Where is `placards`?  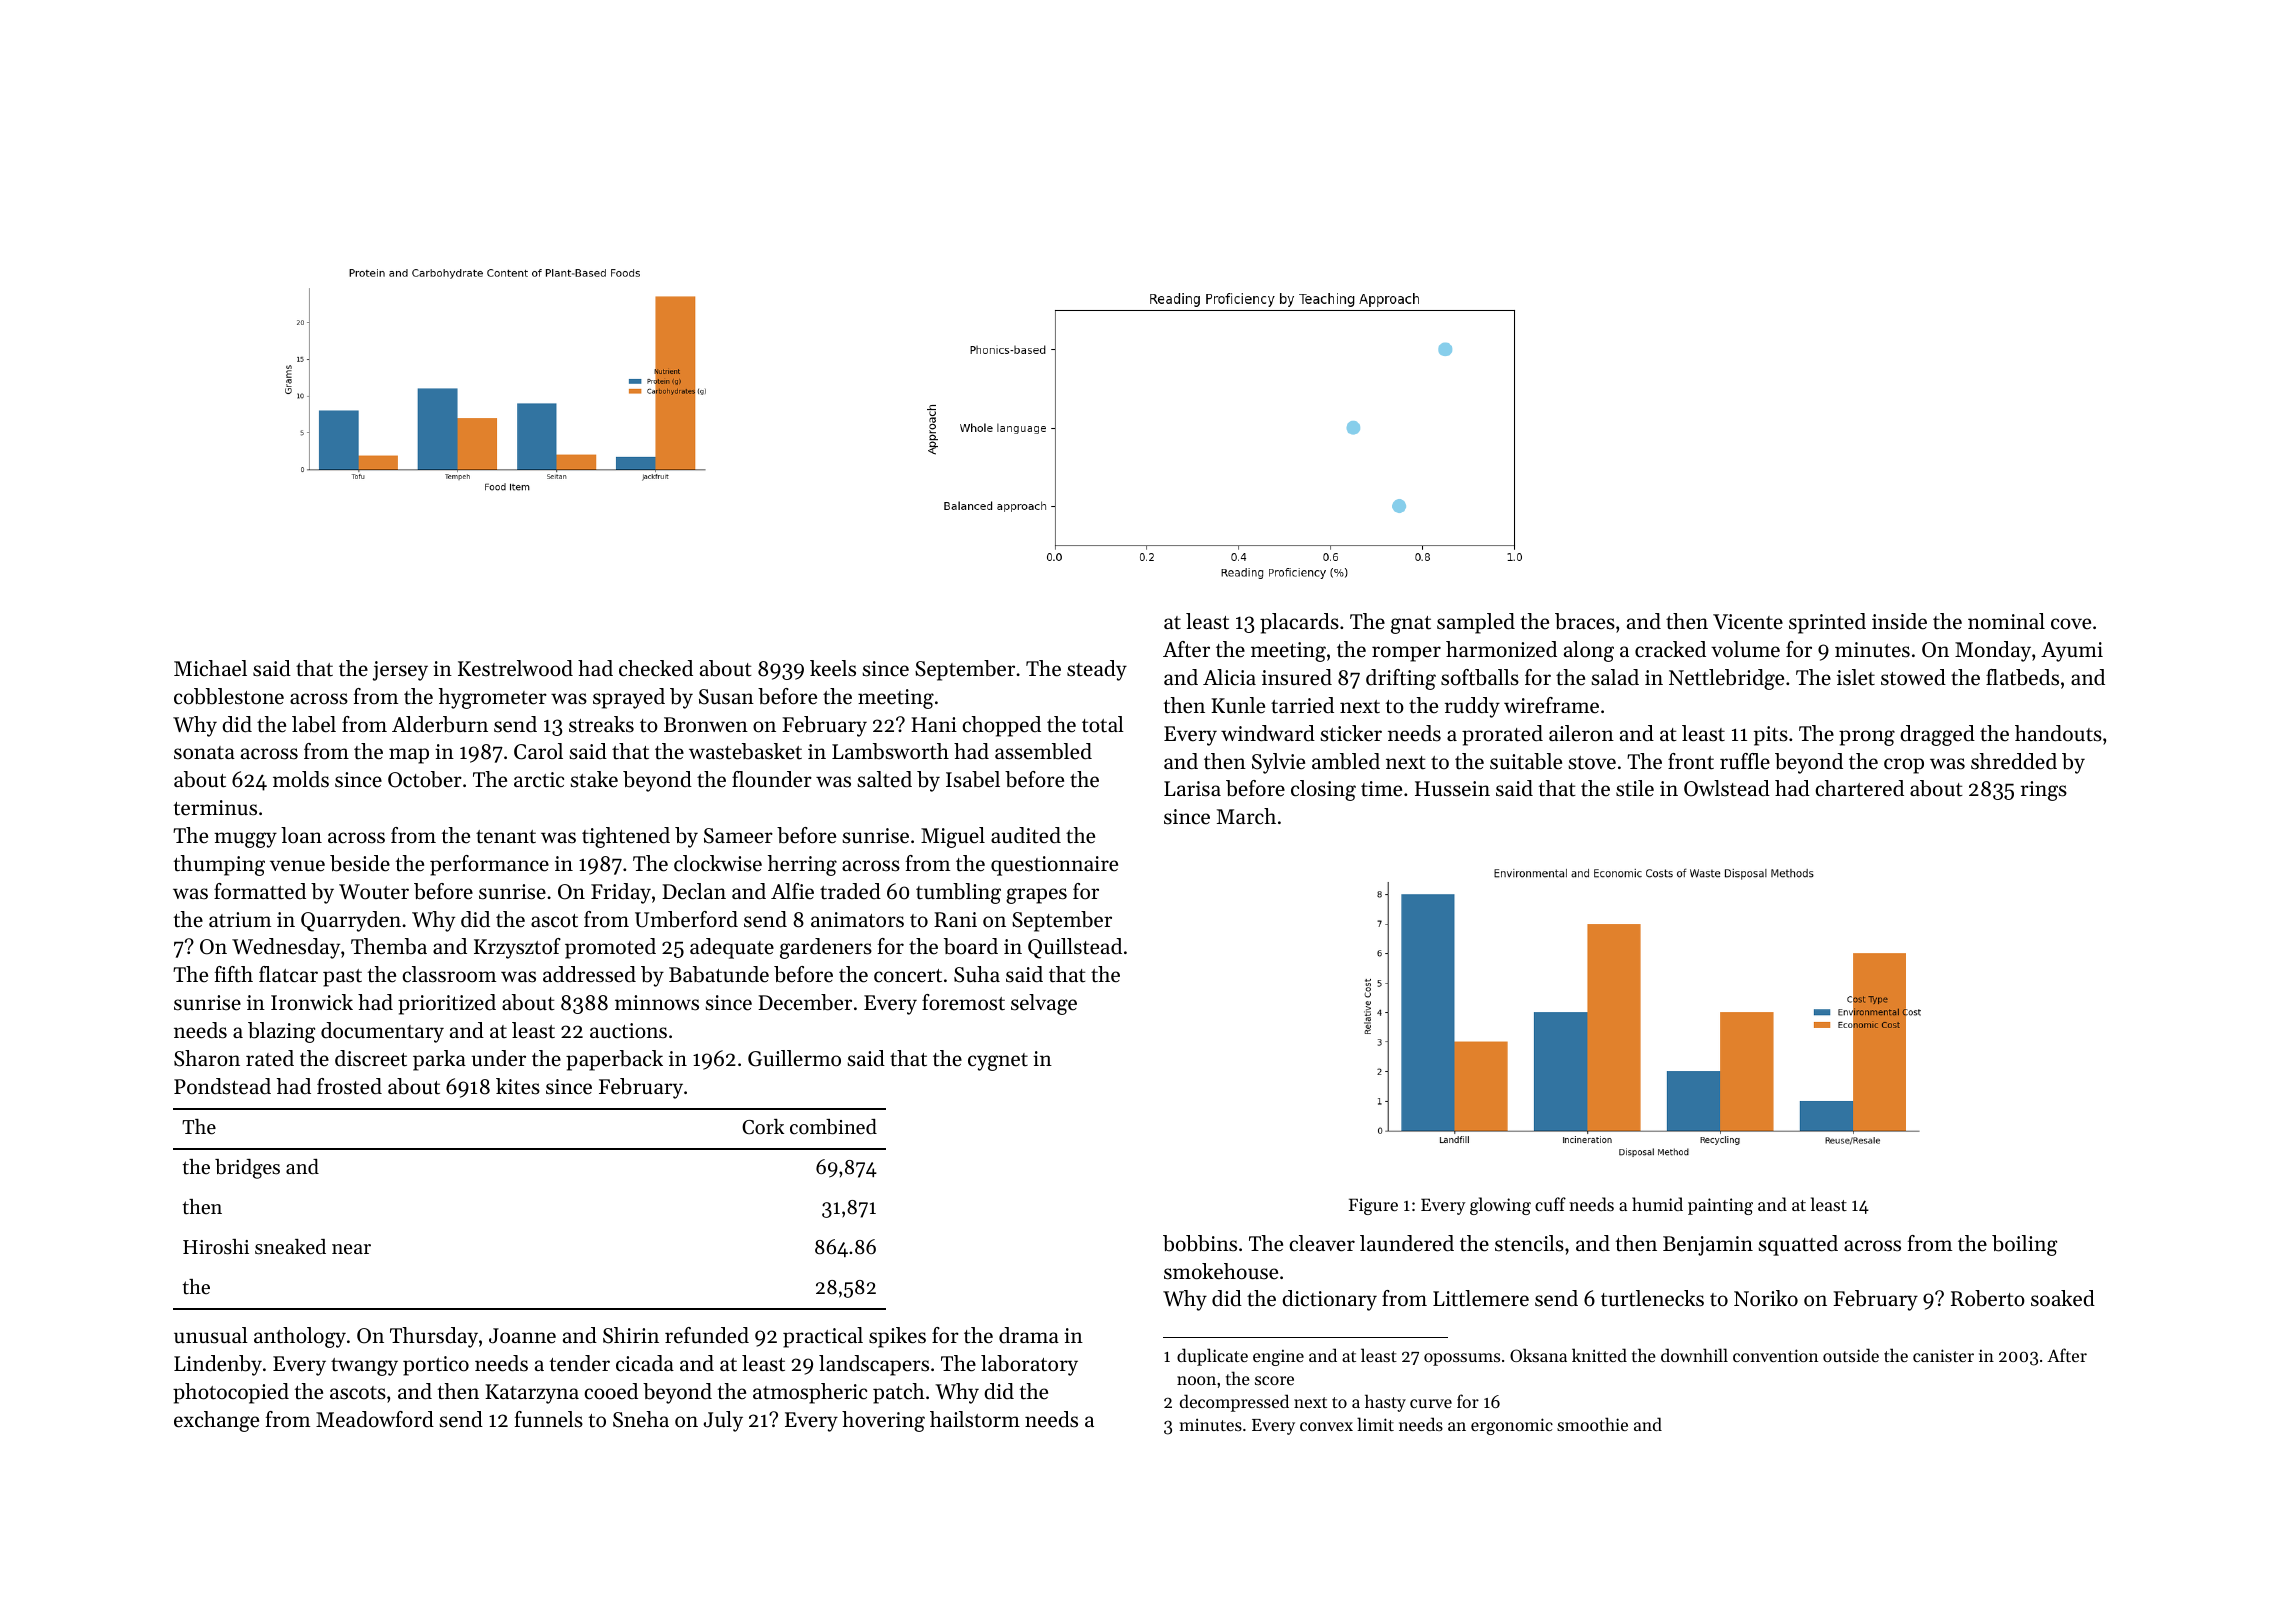
placards is located at coordinates (1299, 623).
